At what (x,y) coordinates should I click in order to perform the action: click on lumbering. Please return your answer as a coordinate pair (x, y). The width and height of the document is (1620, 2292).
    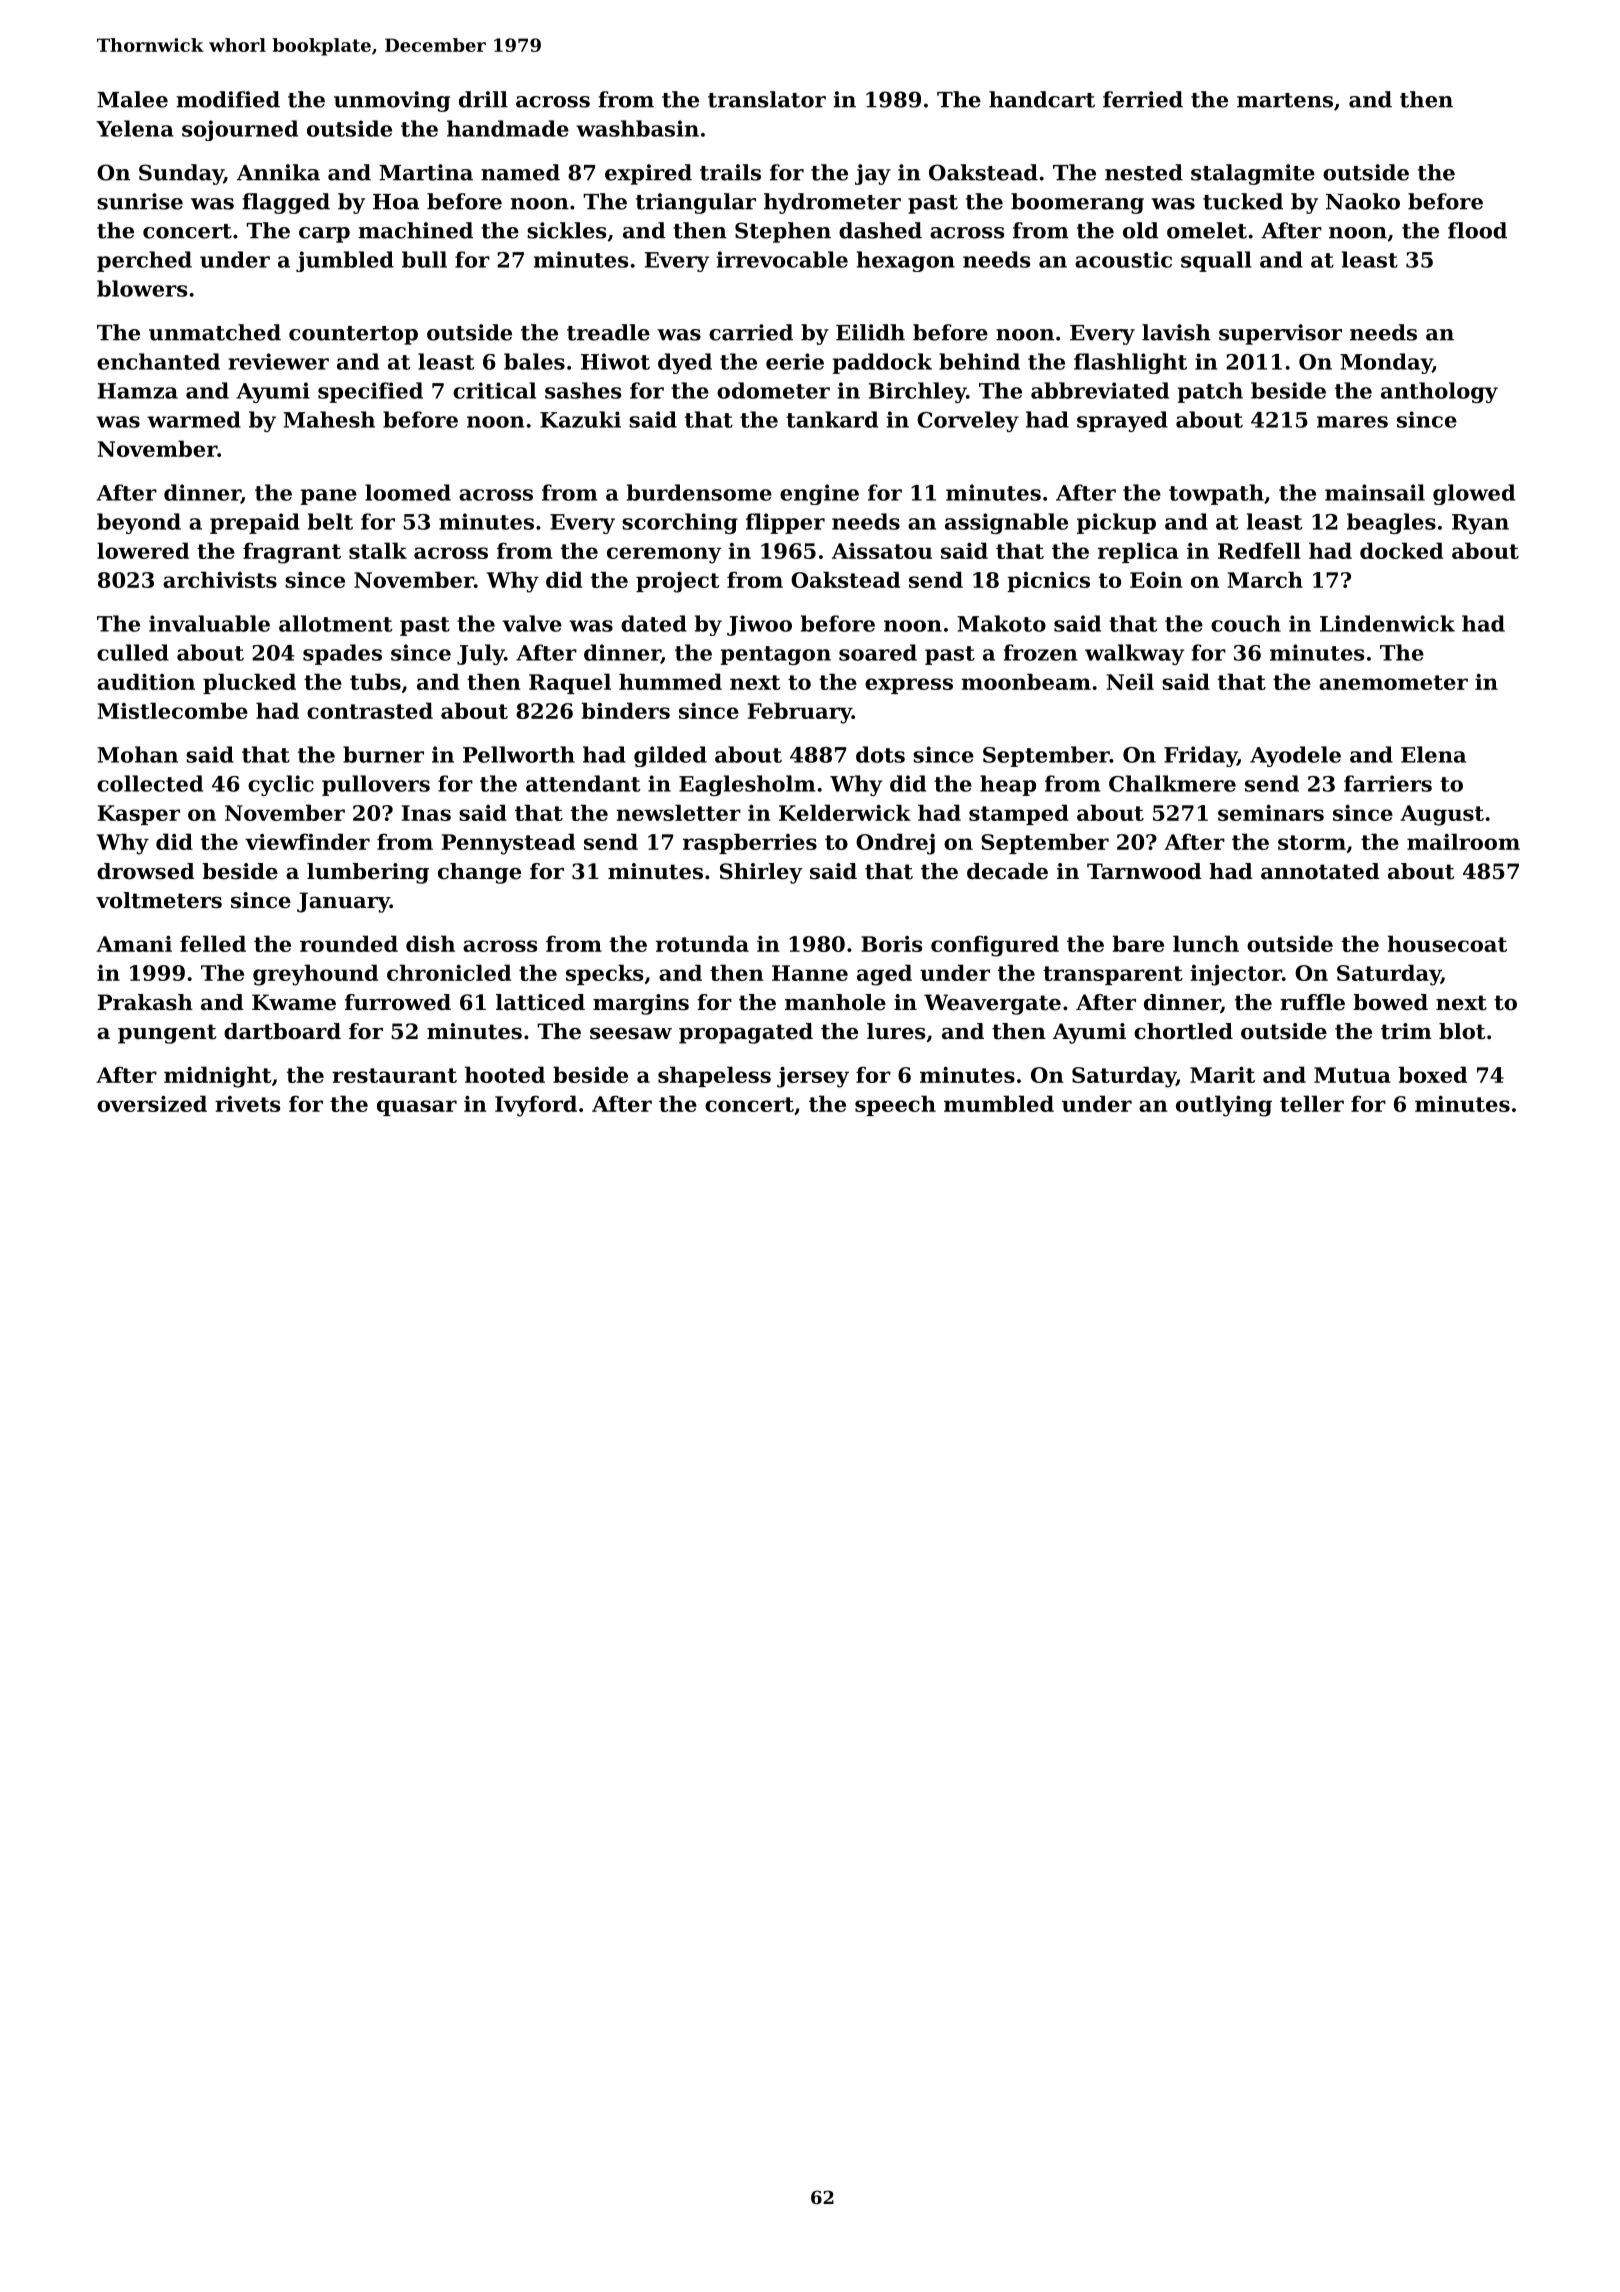
    Looking at the image, I should click on (368, 873).
